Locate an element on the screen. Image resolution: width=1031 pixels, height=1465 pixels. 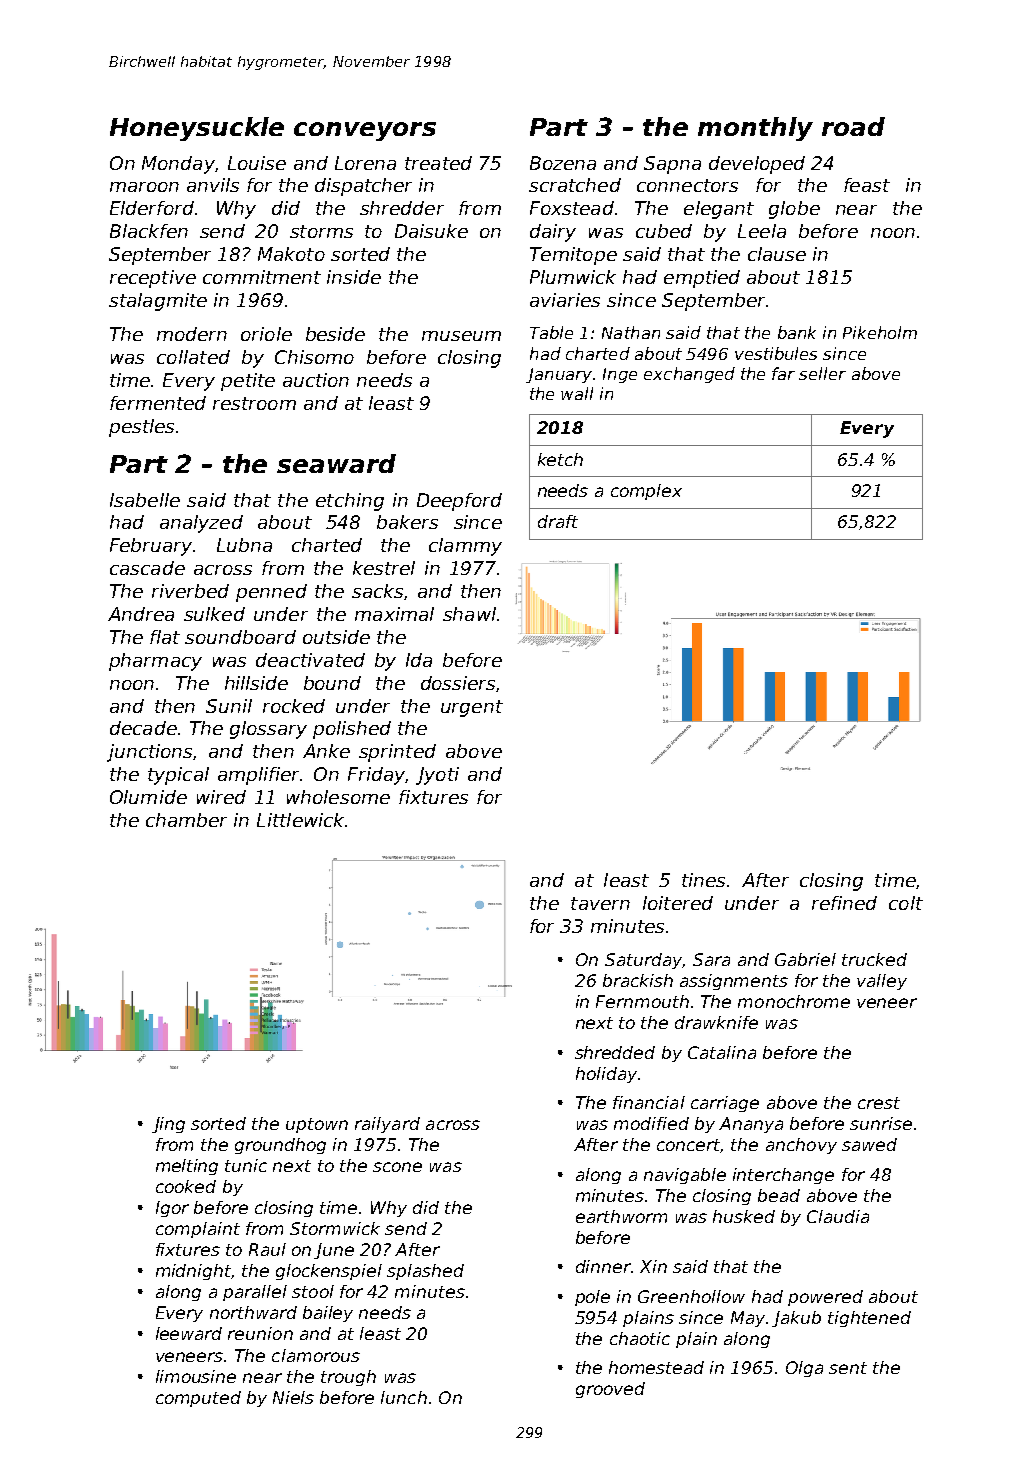
Blackfen is located at coordinates (149, 231).
